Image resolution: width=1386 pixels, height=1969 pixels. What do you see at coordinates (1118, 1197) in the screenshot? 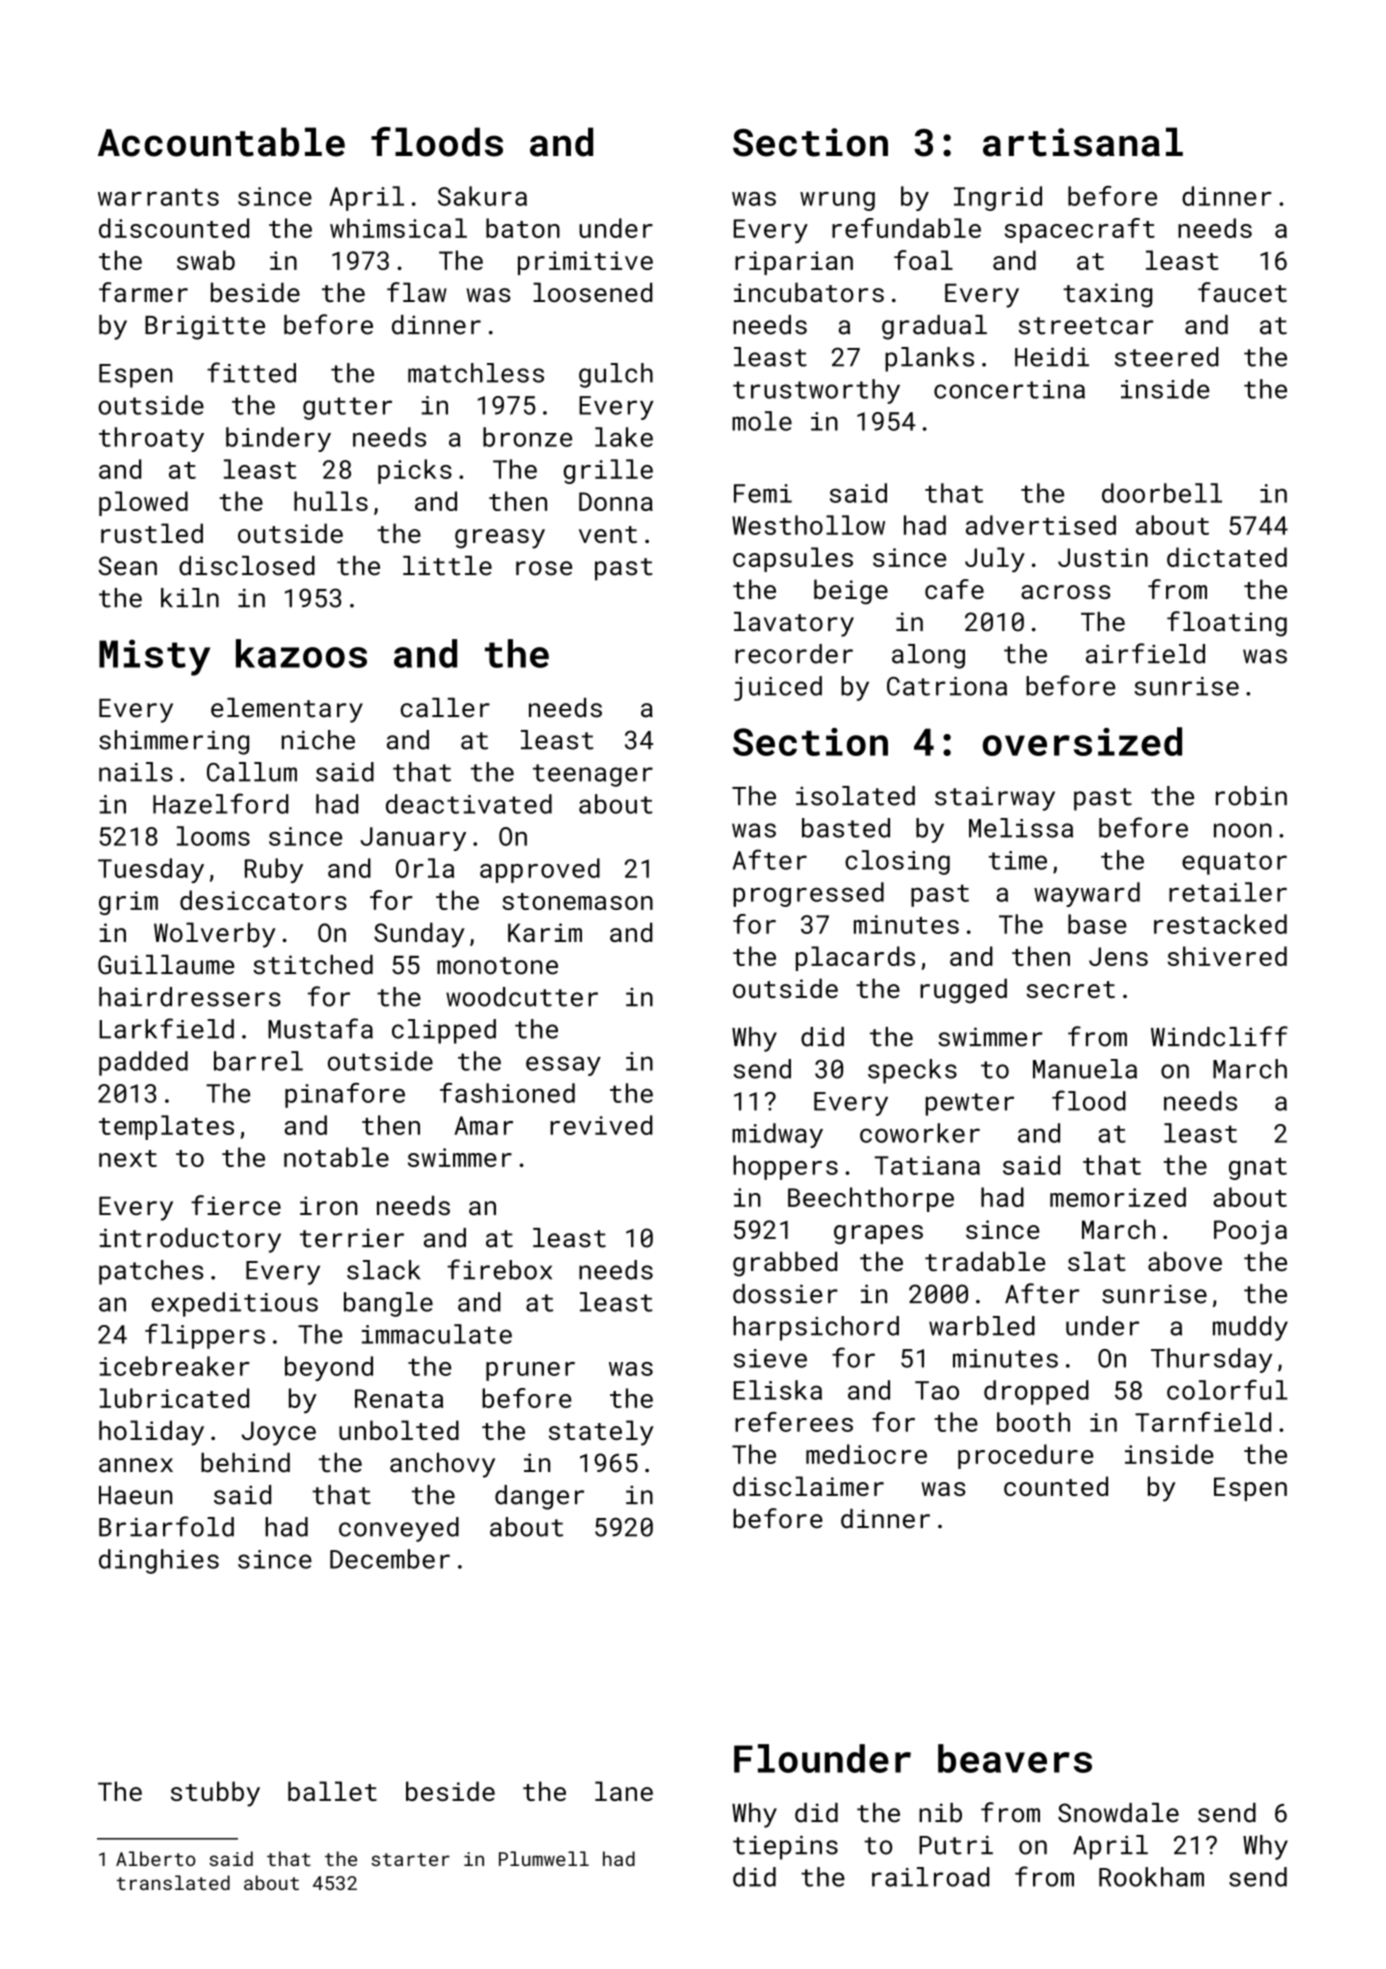
I see `memorized` at bounding box center [1118, 1197].
